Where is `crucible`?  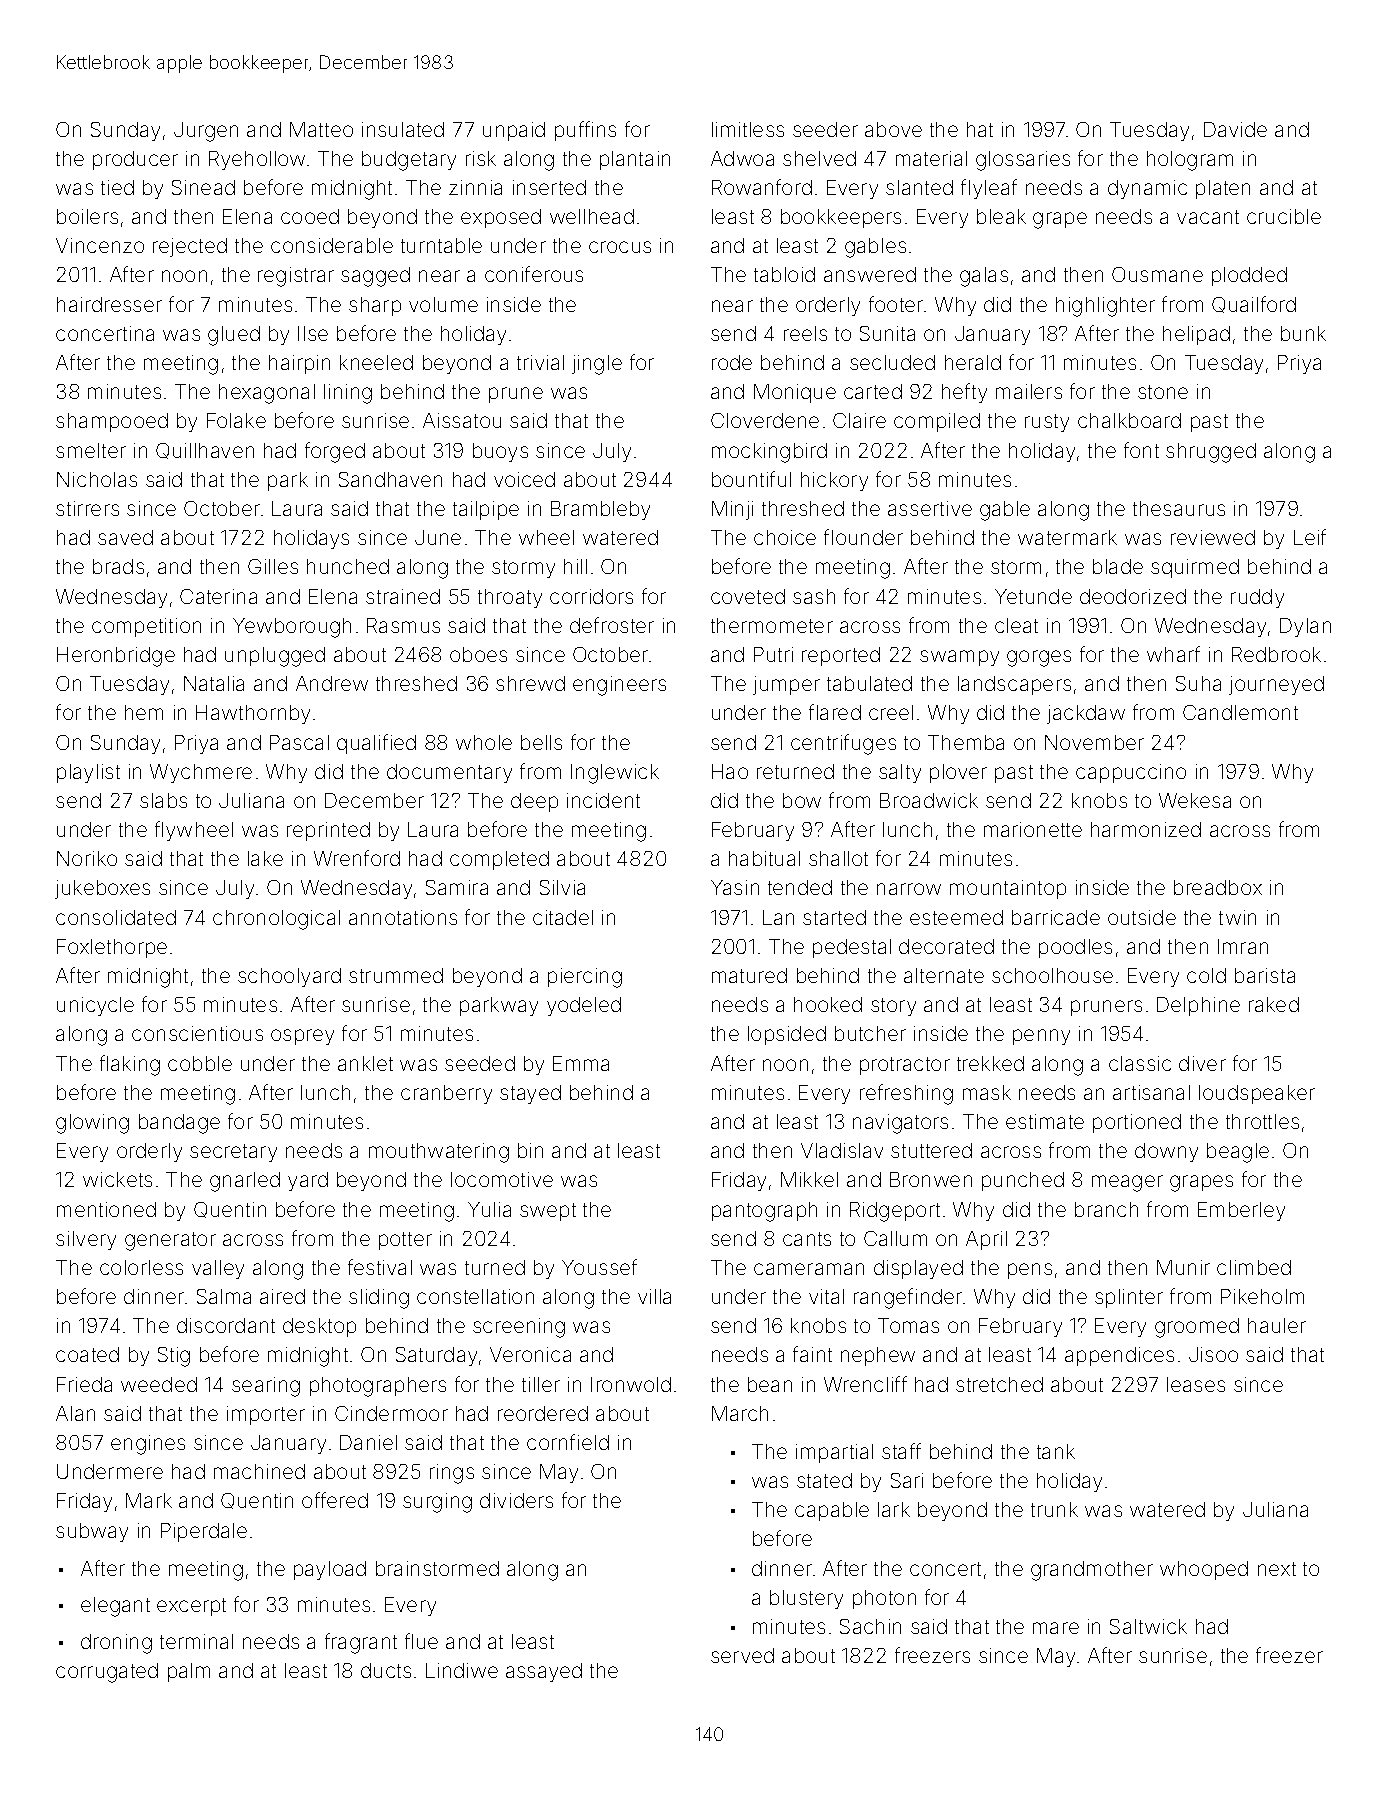
crucible is located at coordinates (1284, 216).
